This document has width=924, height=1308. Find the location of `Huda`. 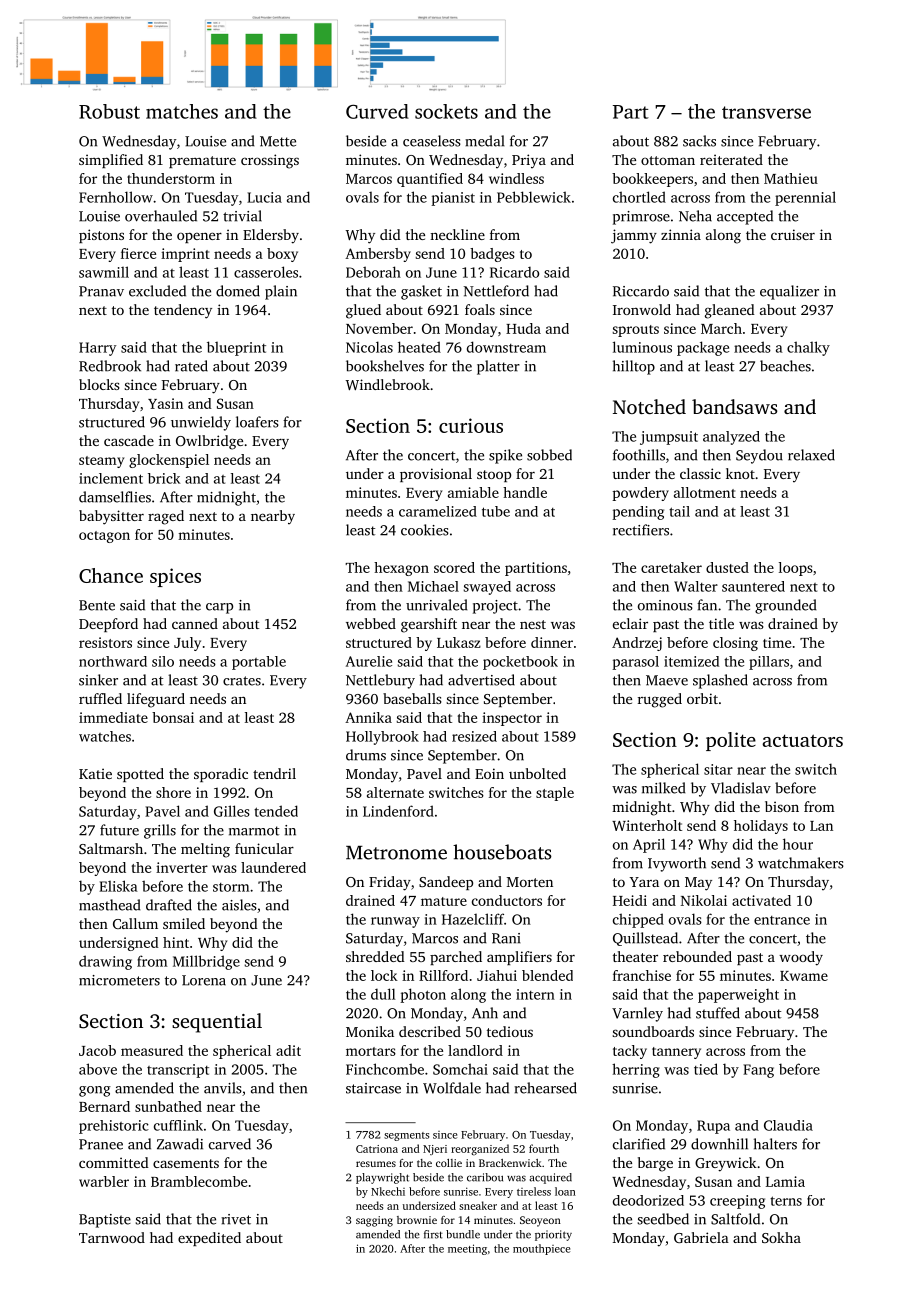

Huda is located at coordinates (523, 328).
